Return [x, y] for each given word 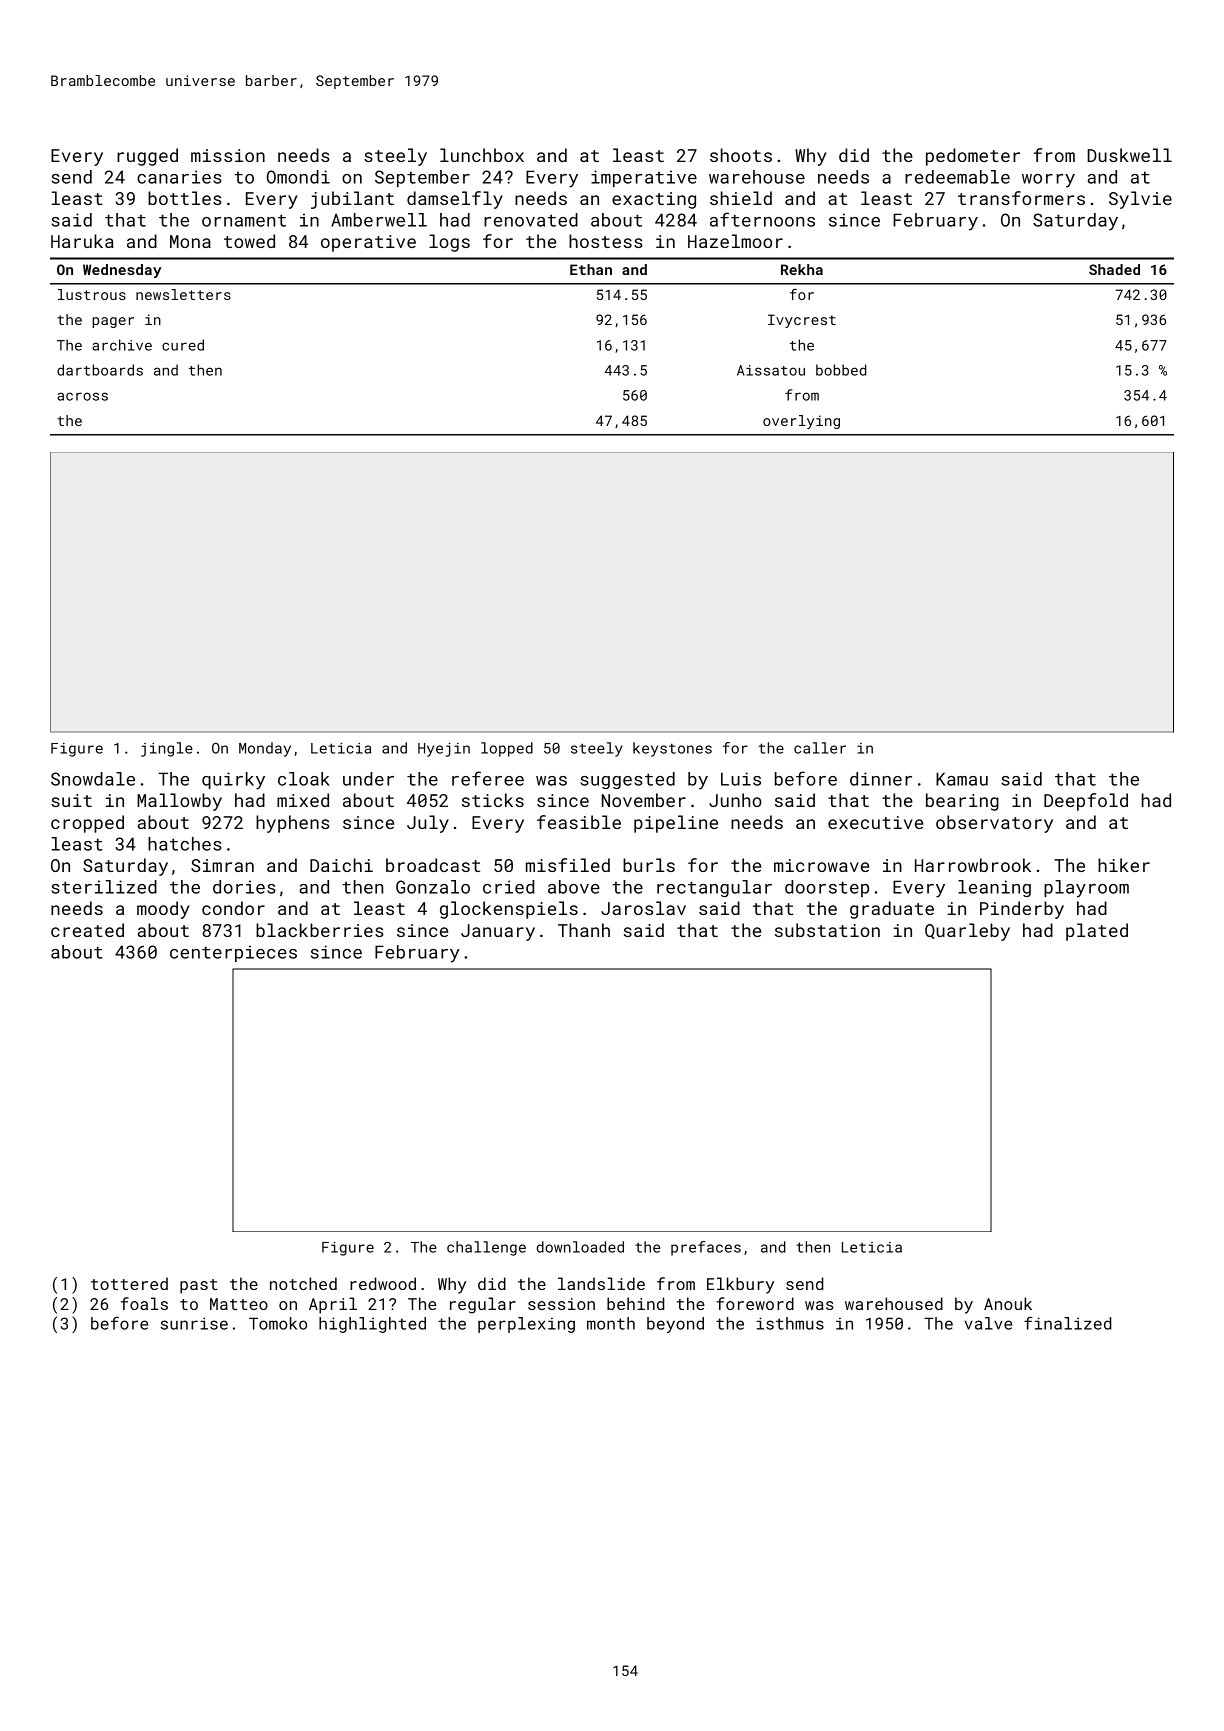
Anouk [1008, 1303]
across [82, 396]
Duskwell [1129, 155]
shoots [741, 155]
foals [144, 1303]
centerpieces [233, 953]
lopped [507, 749]
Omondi [298, 177]
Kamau [962, 779]
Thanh [584, 930]
